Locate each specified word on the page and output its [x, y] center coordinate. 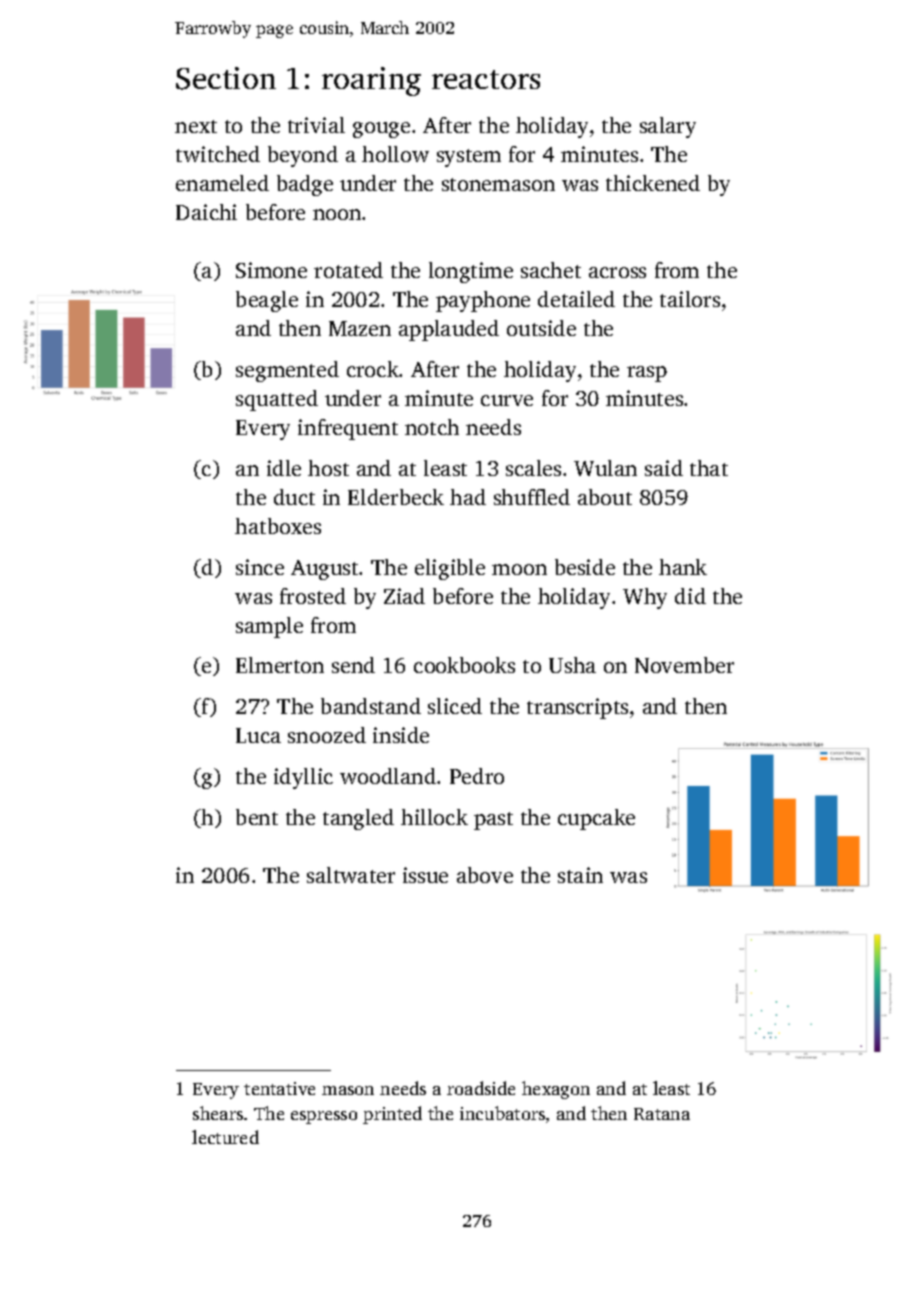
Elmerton [280, 665]
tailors [690, 299]
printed [392, 1115]
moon [519, 569]
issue [425, 875]
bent [257, 817]
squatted [277, 400]
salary [668, 127]
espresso [324, 1117]
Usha [572, 665]
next [196, 126]
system [469, 158]
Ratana [662, 1114]
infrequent [348, 429]
